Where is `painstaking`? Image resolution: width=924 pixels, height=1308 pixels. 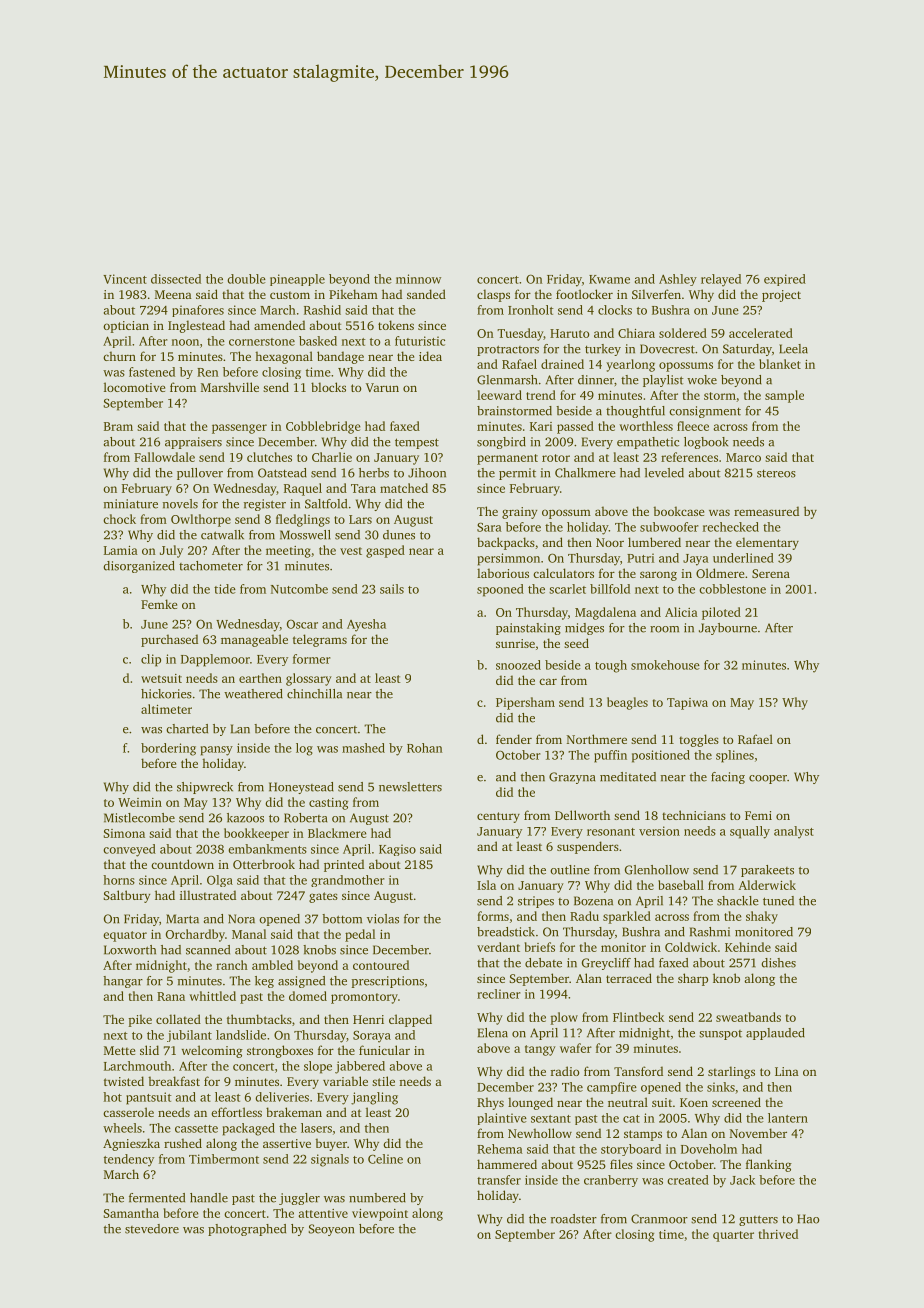
painstaking is located at coordinates (528, 629).
